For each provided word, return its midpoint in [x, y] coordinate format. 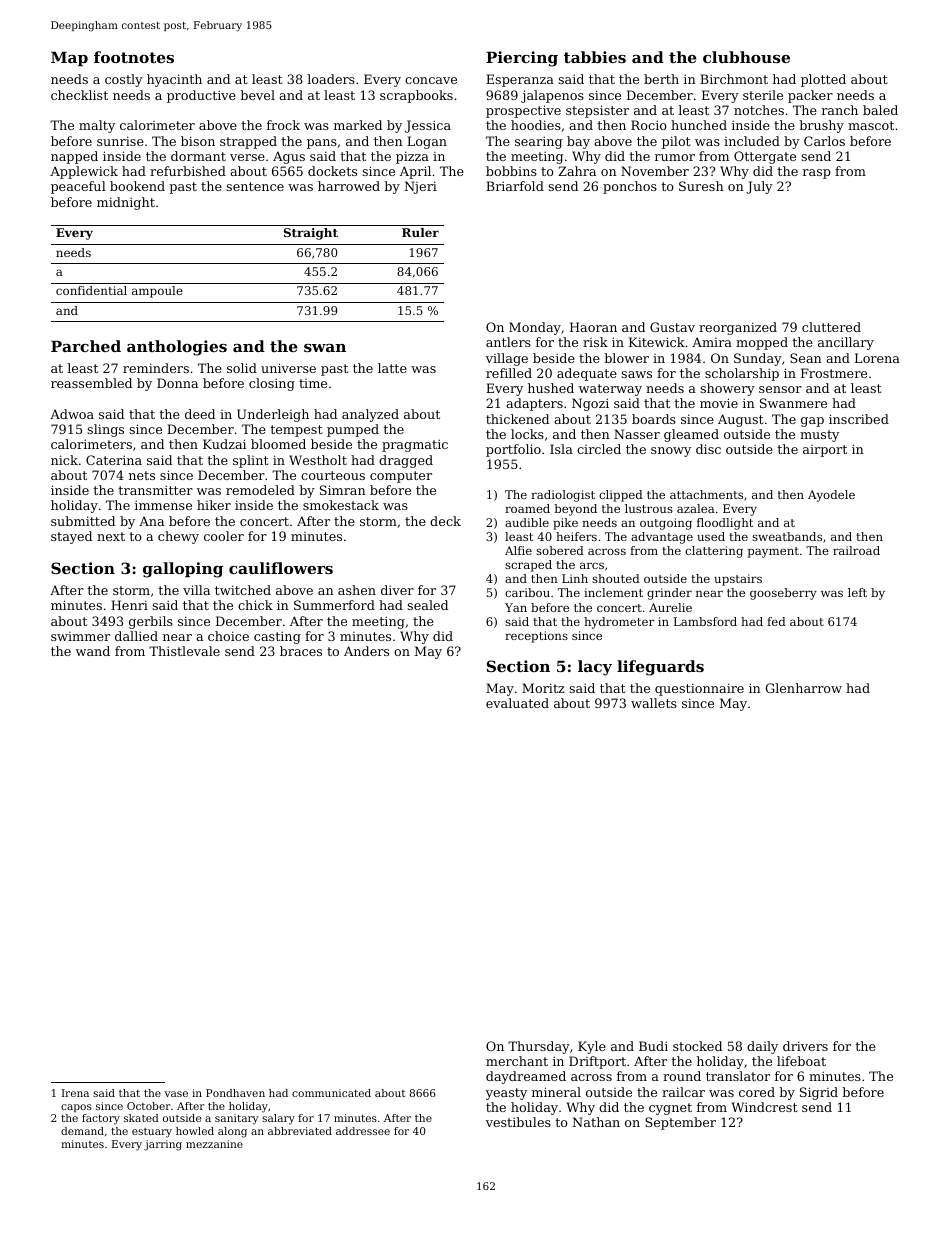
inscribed [859, 419]
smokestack [341, 505]
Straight [311, 234]
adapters [534, 404]
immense [163, 505]
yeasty [506, 1094]
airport [825, 451]
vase [176, 1094]
